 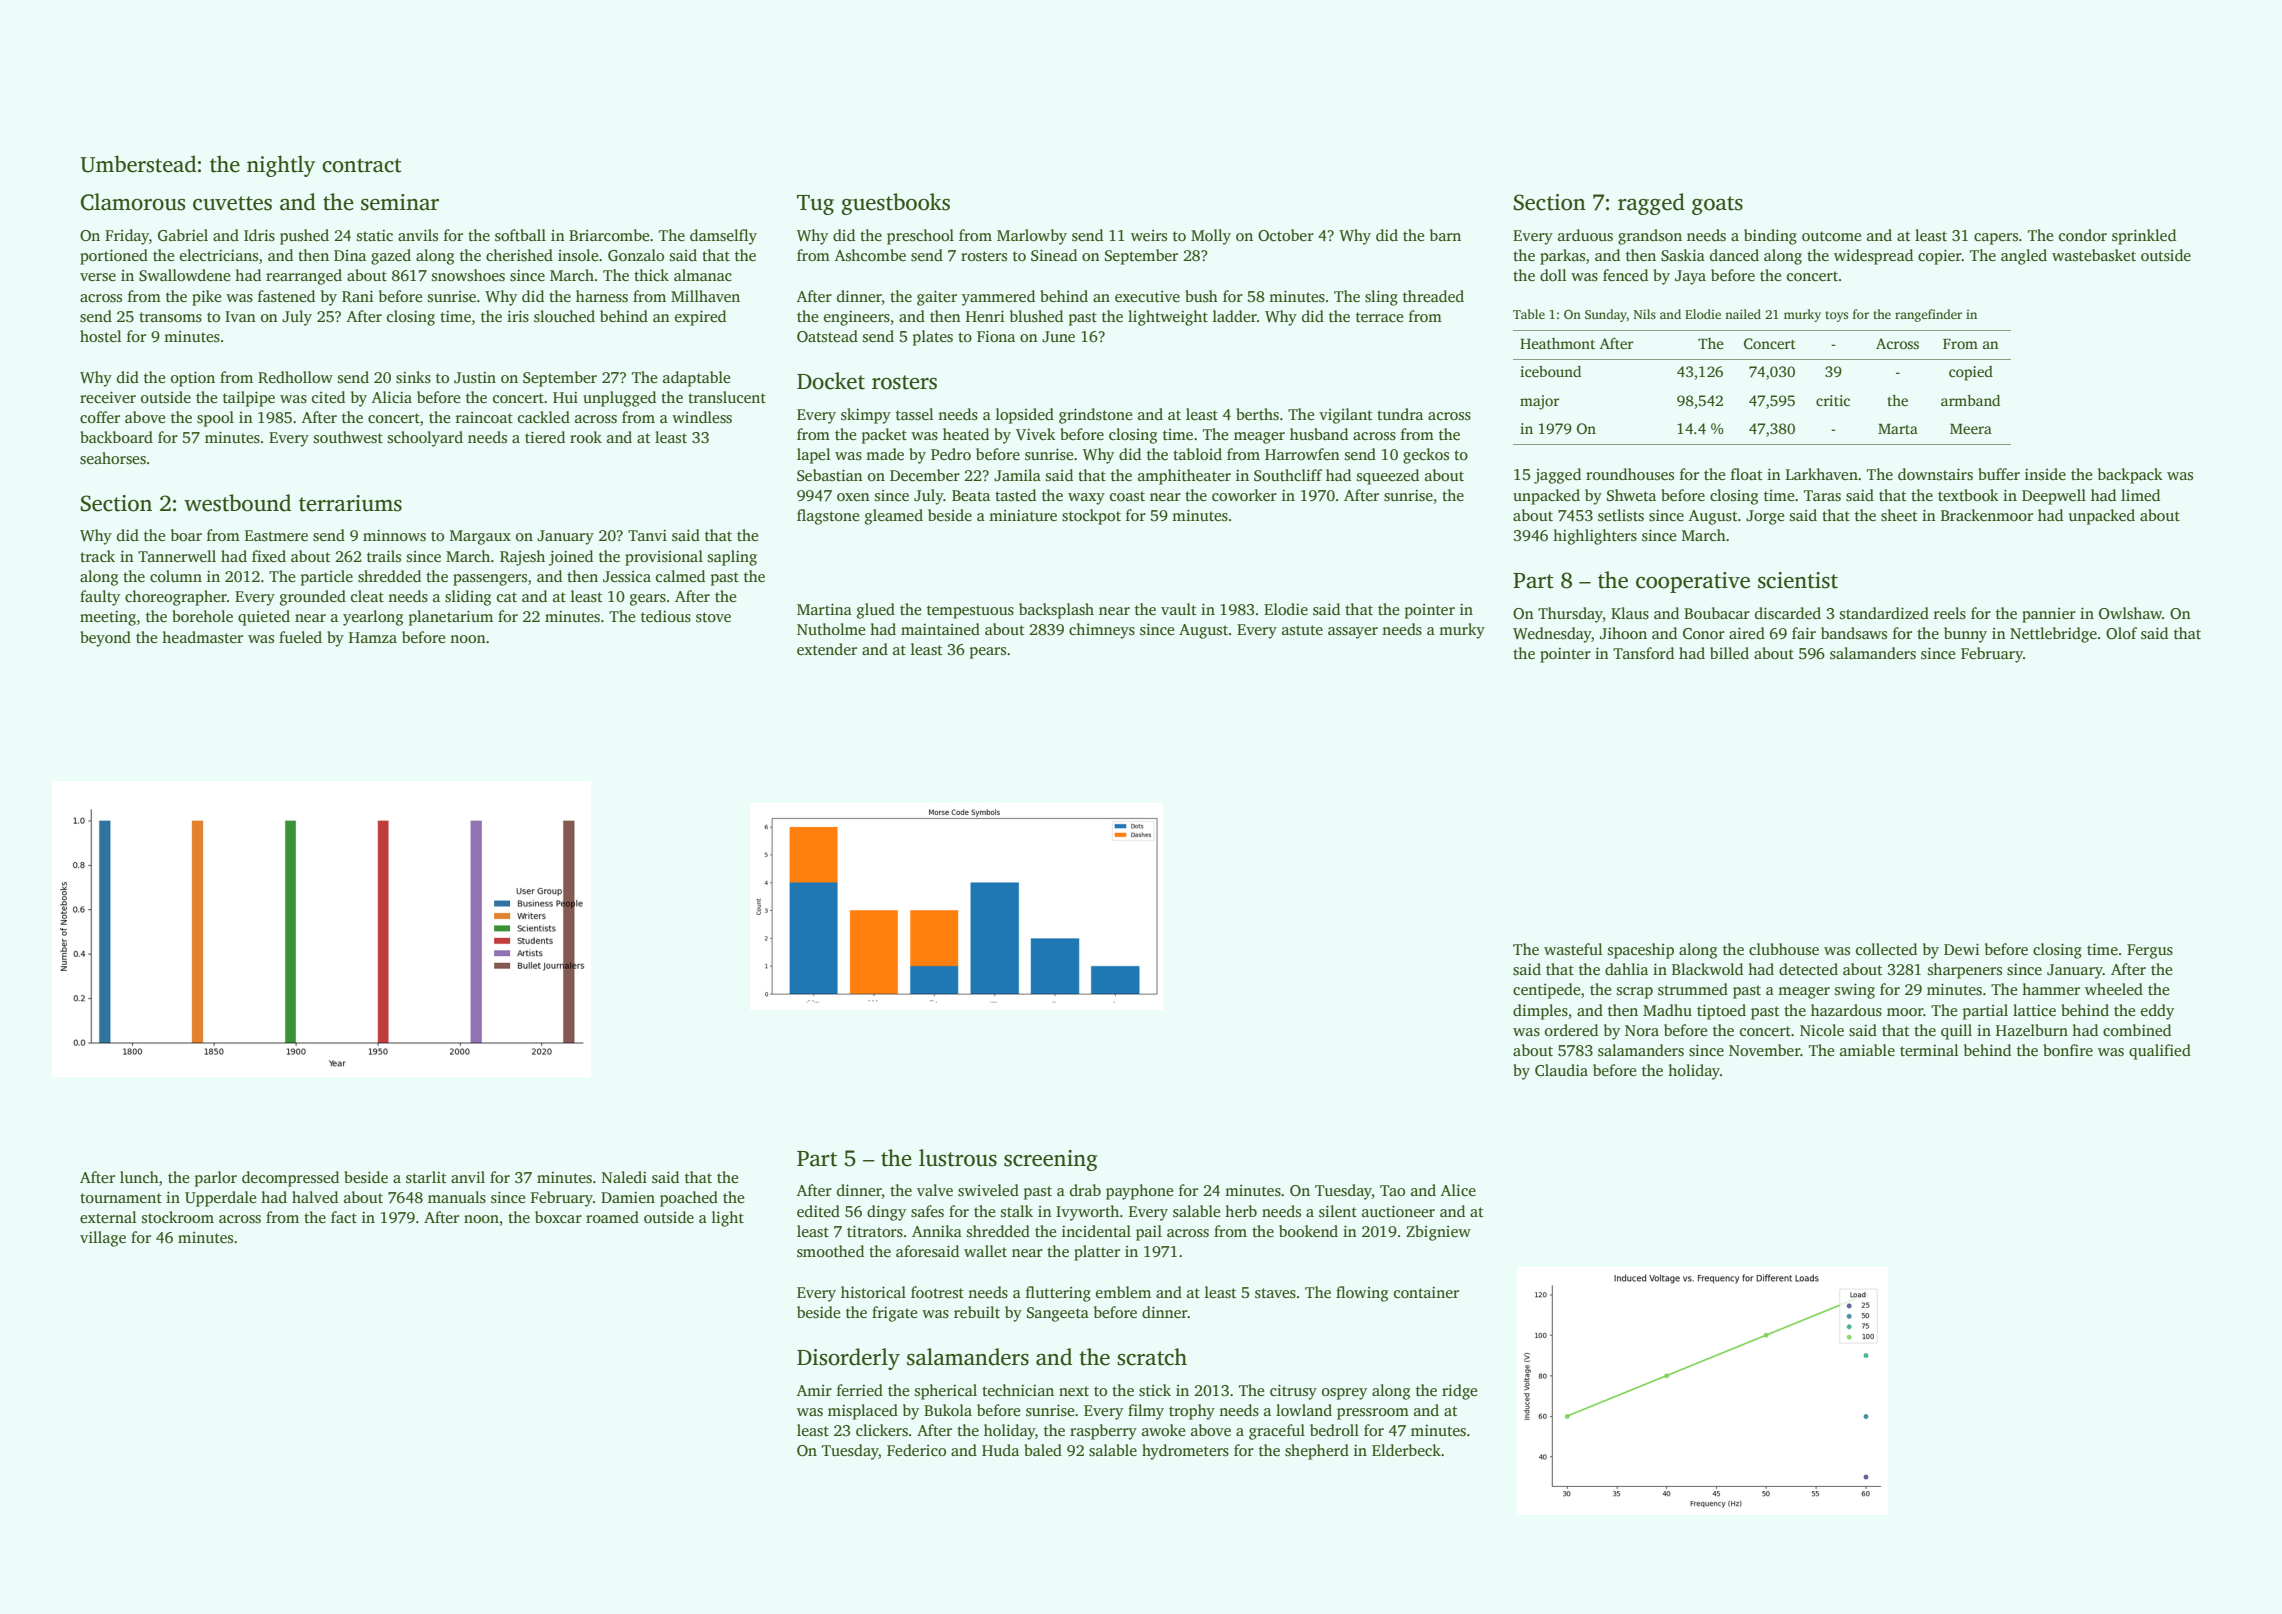 What do you see at coordinates (426, 1177) in the page?
I see `starlit` at bounding box center [426, 1177].
